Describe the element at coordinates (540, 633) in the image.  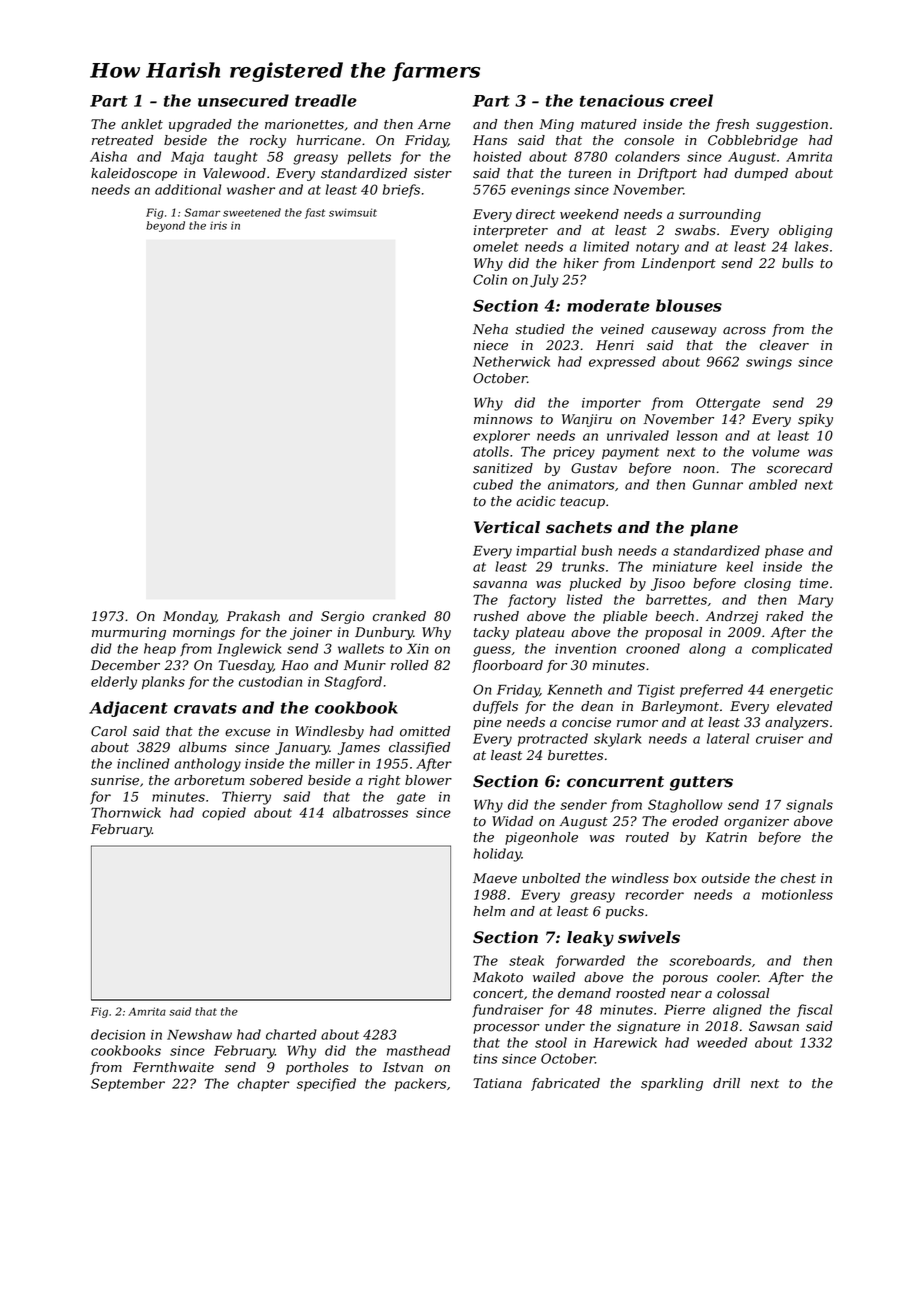
I see `plateau` at that location.
